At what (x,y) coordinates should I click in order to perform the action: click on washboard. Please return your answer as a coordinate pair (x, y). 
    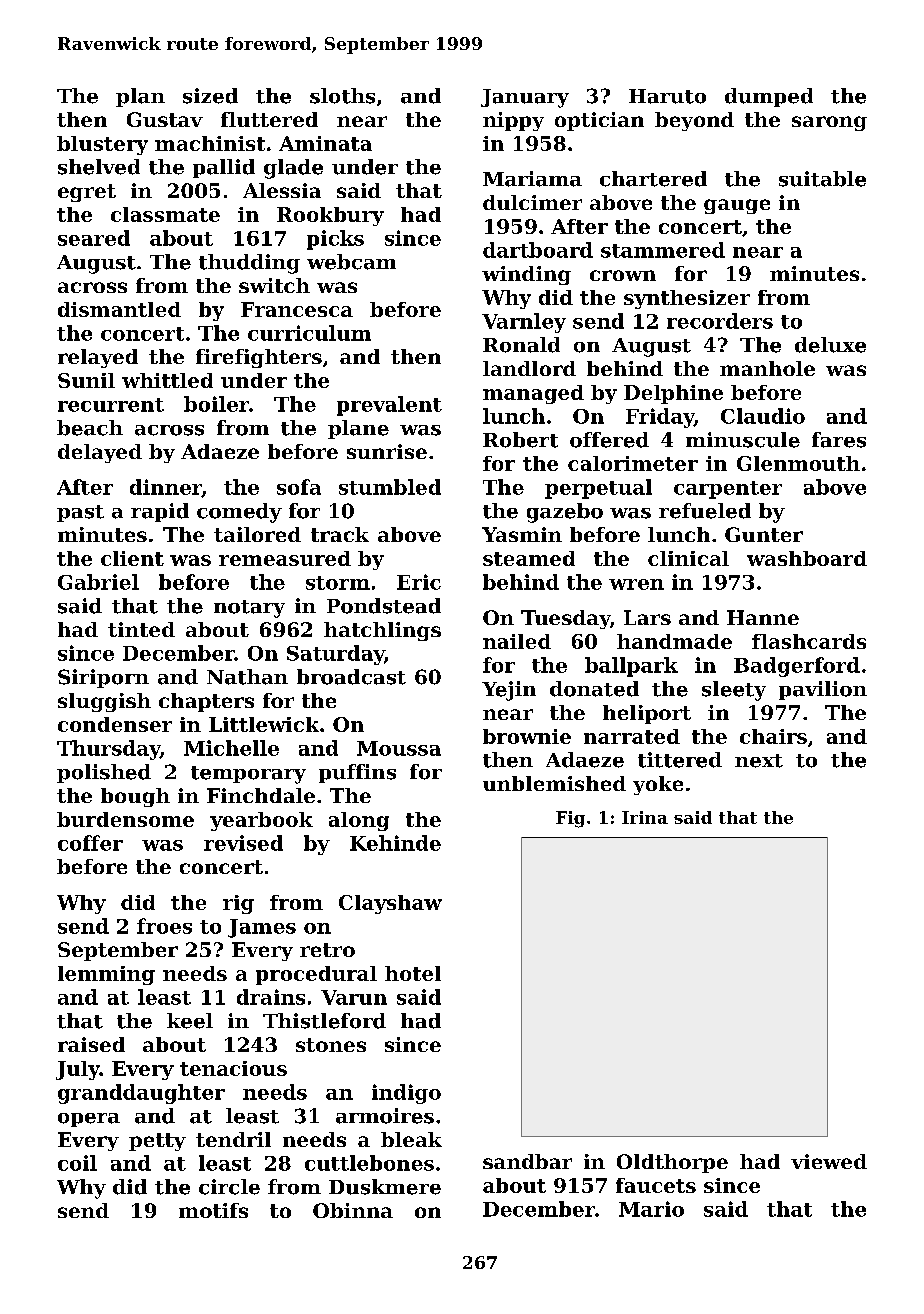
    Looking at the image, I should click on (807, 558).
